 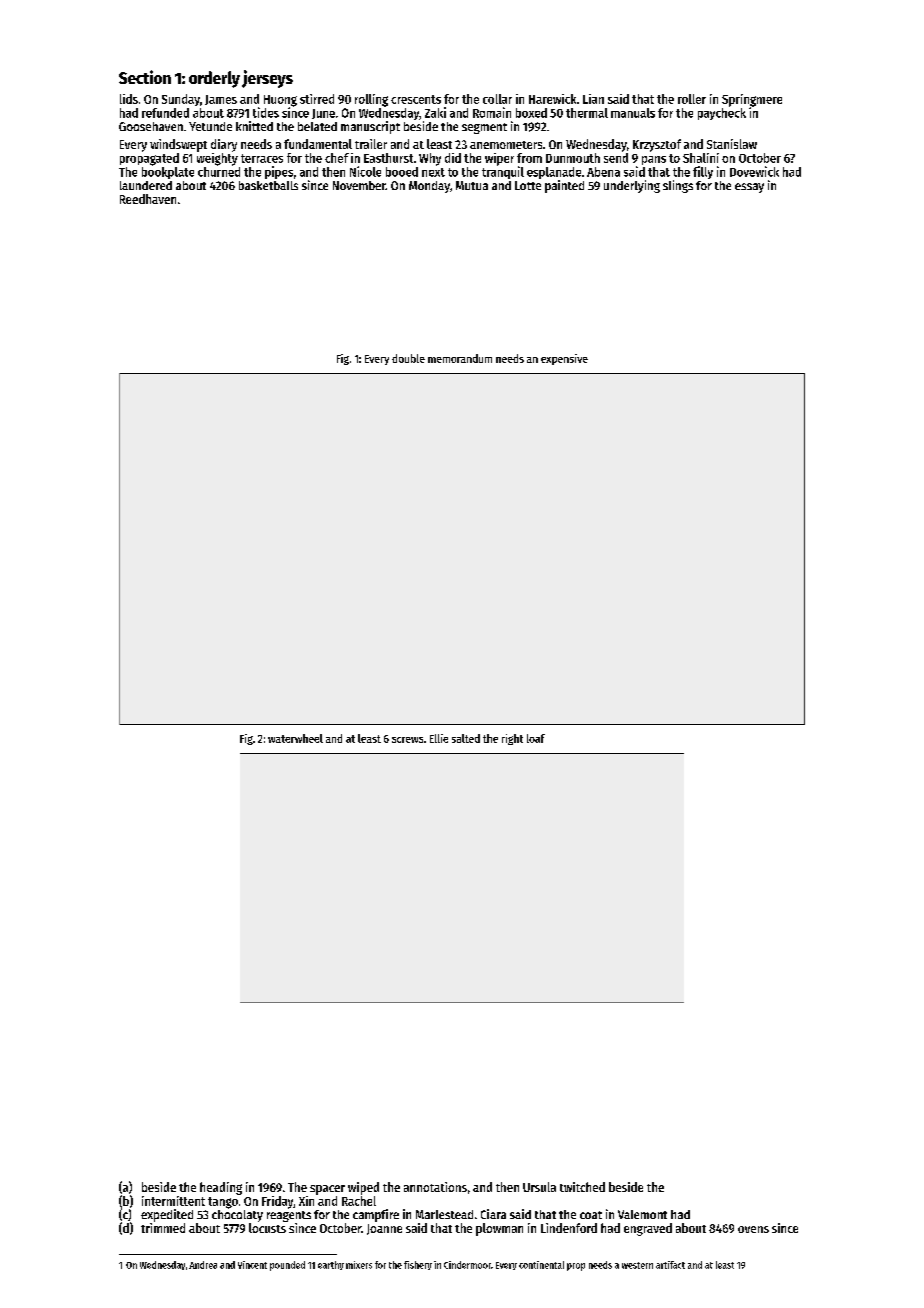 What do you see at coordinates (408, 358) in the image?
I see `double` at bounding box center [408, 358].
